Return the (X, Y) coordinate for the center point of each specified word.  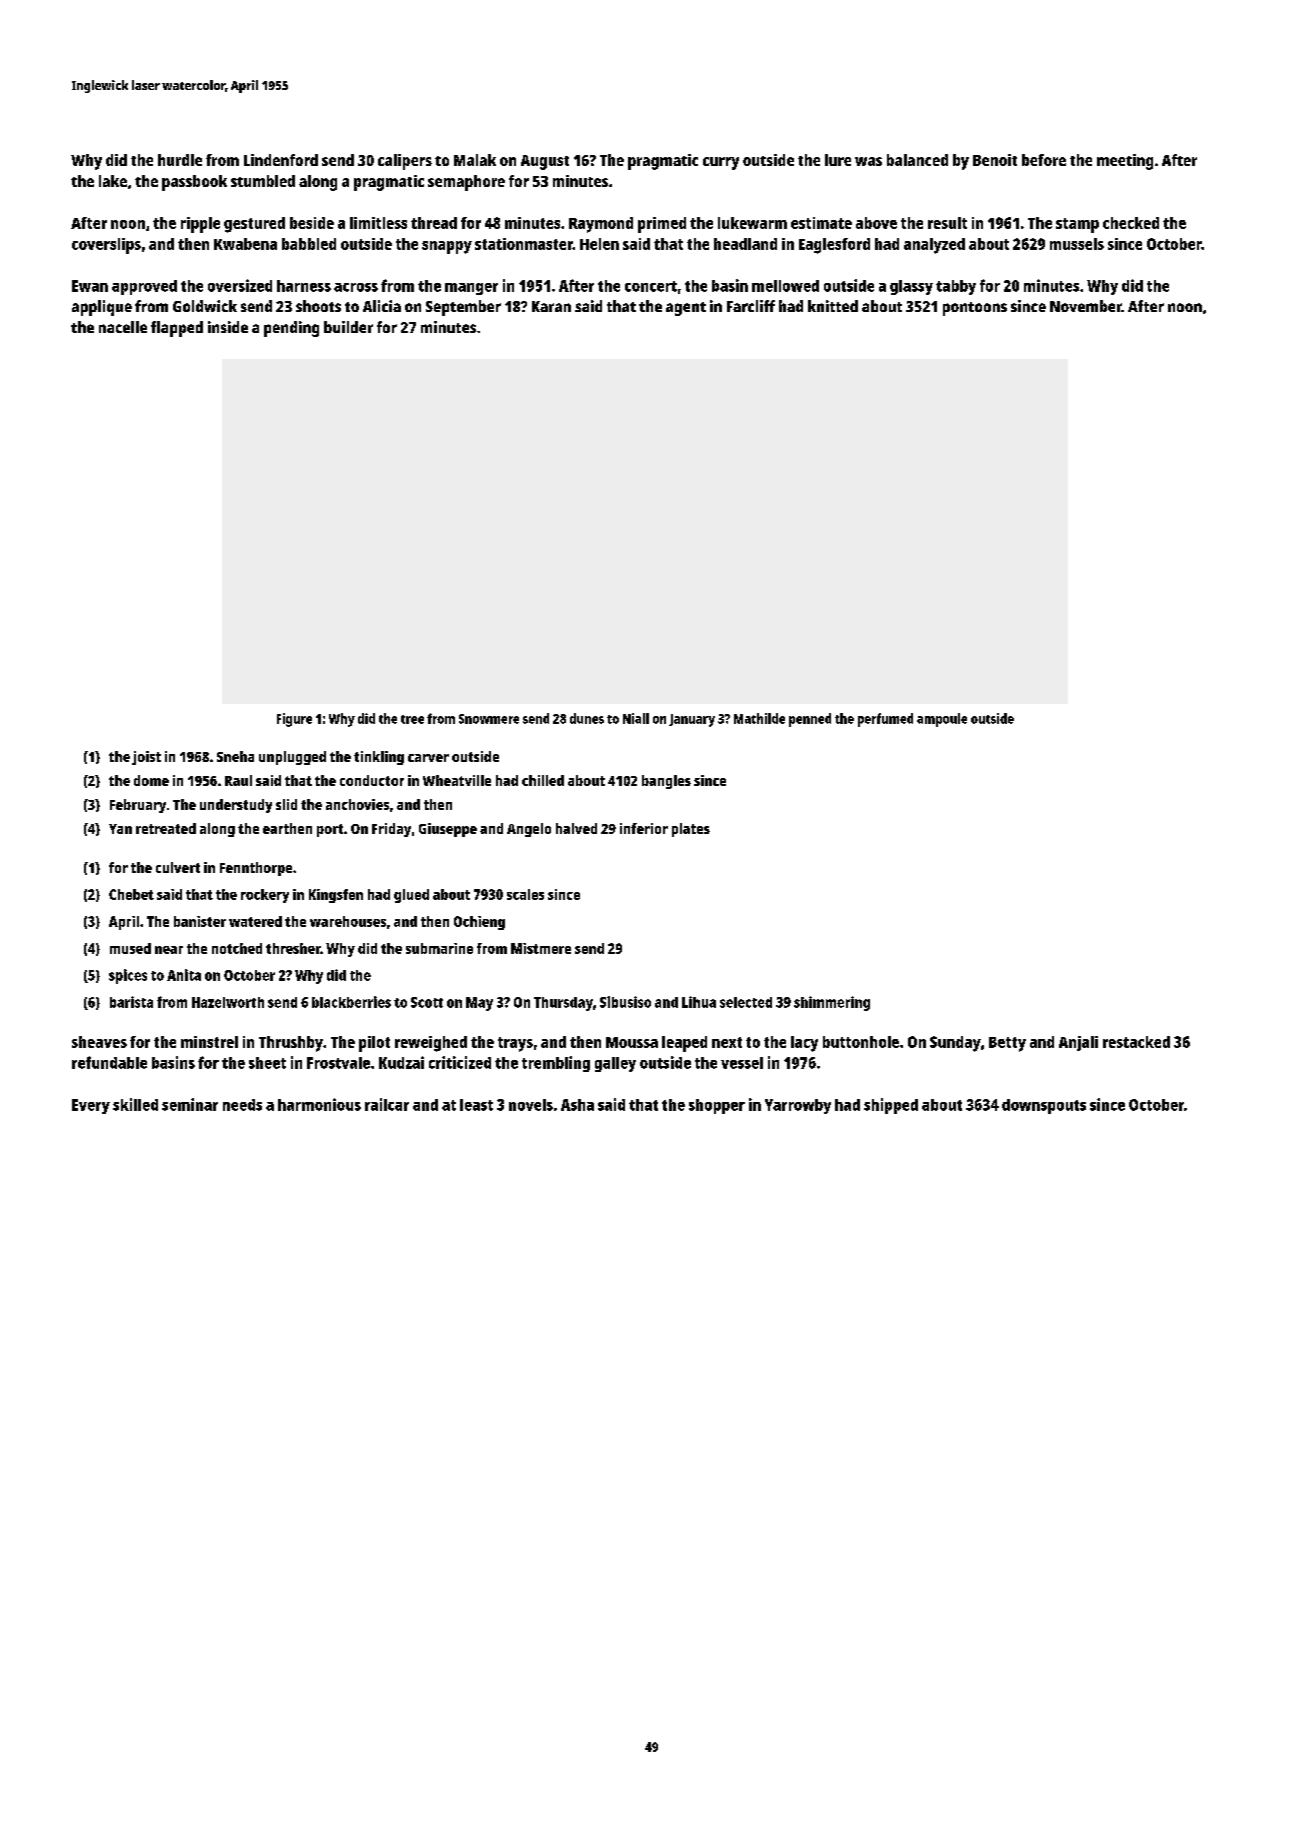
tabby (956, 287)
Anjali (1078, 1043)
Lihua (699, 1002)
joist (146, 758)
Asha (577, 1105)
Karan (551, 306)
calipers (405, 162)
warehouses (348, 921)
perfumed (885, 720)
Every (91, 1106)
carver (428, 758)
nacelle (123, 327)
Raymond (601, 225)
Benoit (995, 160)
